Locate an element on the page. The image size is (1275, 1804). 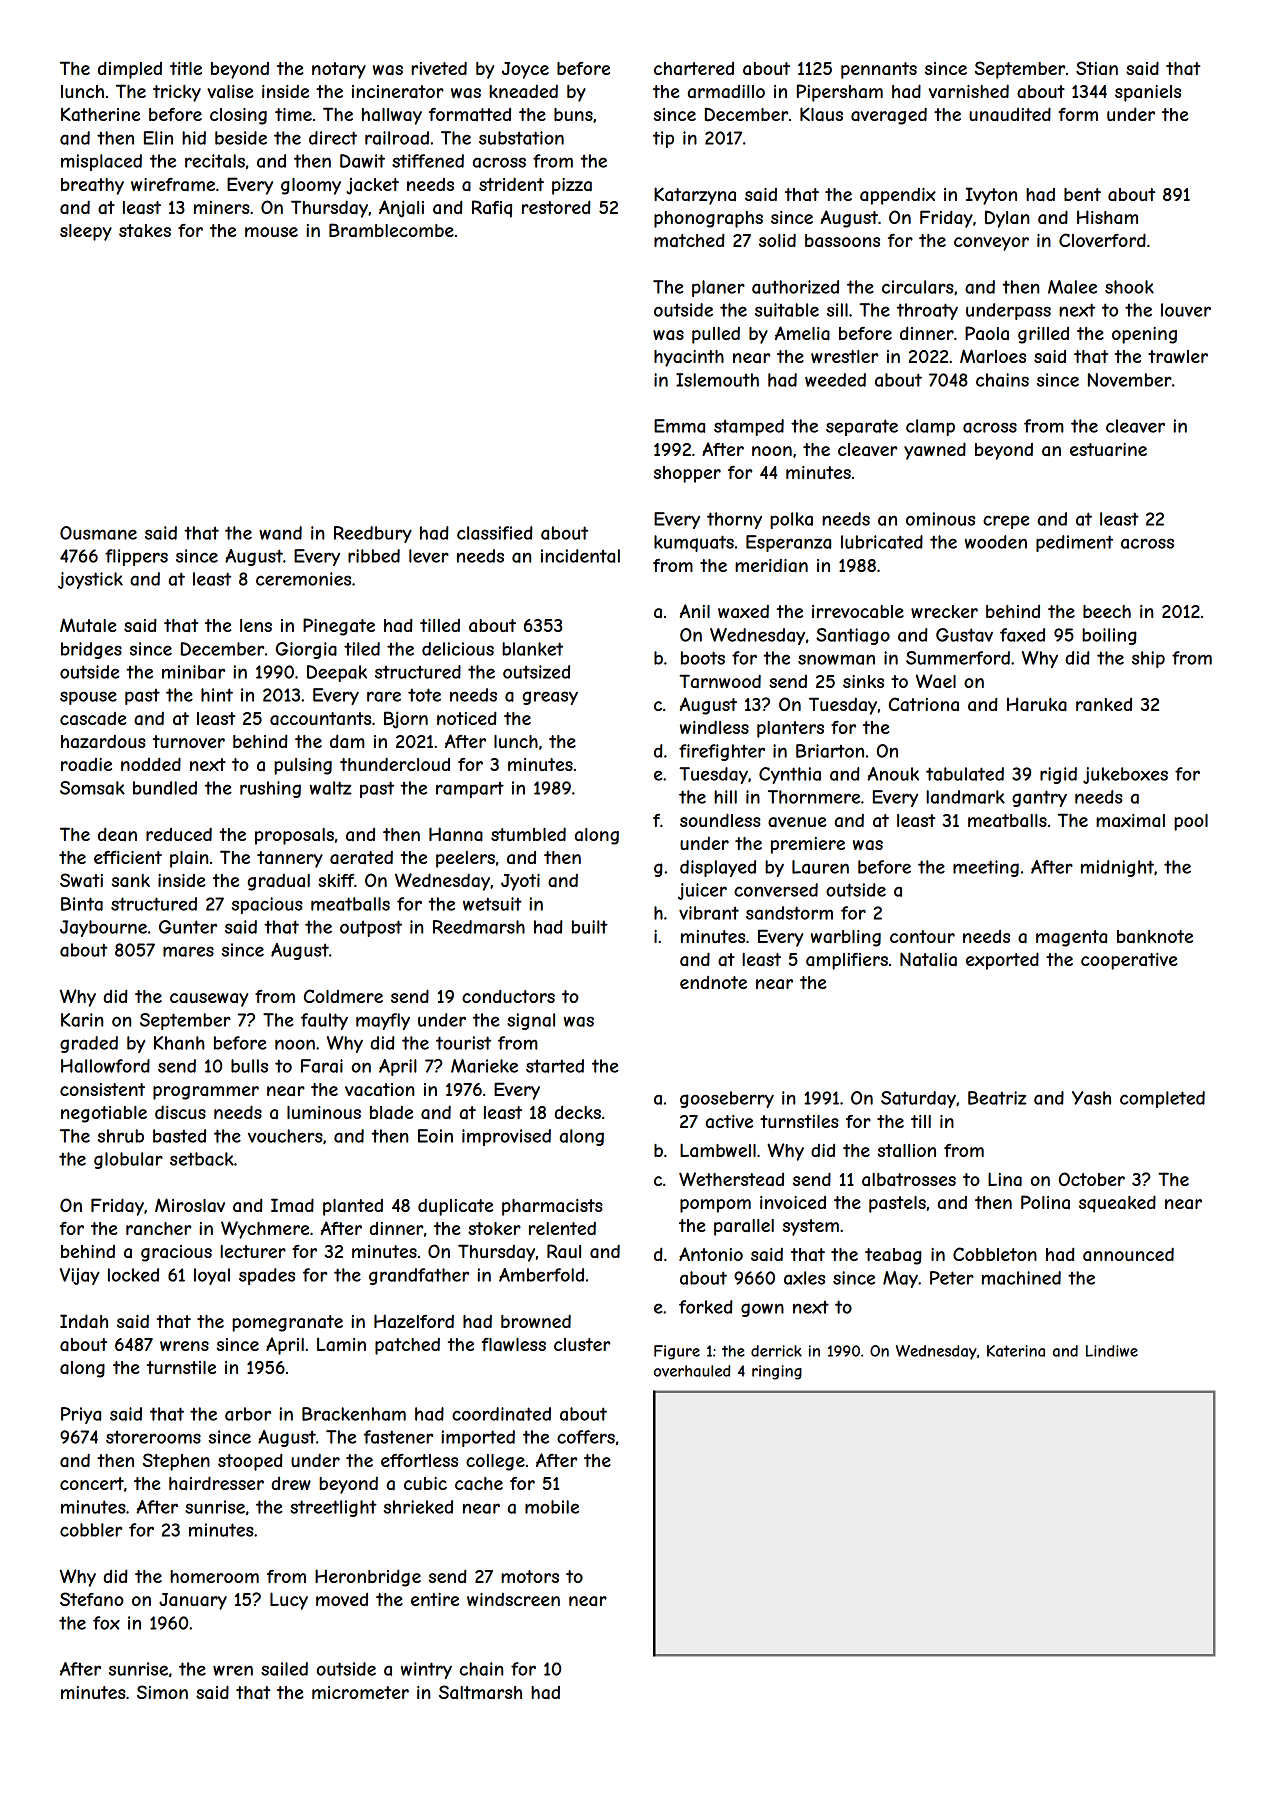
Katarzyna is located at coordinates (695, 196).
